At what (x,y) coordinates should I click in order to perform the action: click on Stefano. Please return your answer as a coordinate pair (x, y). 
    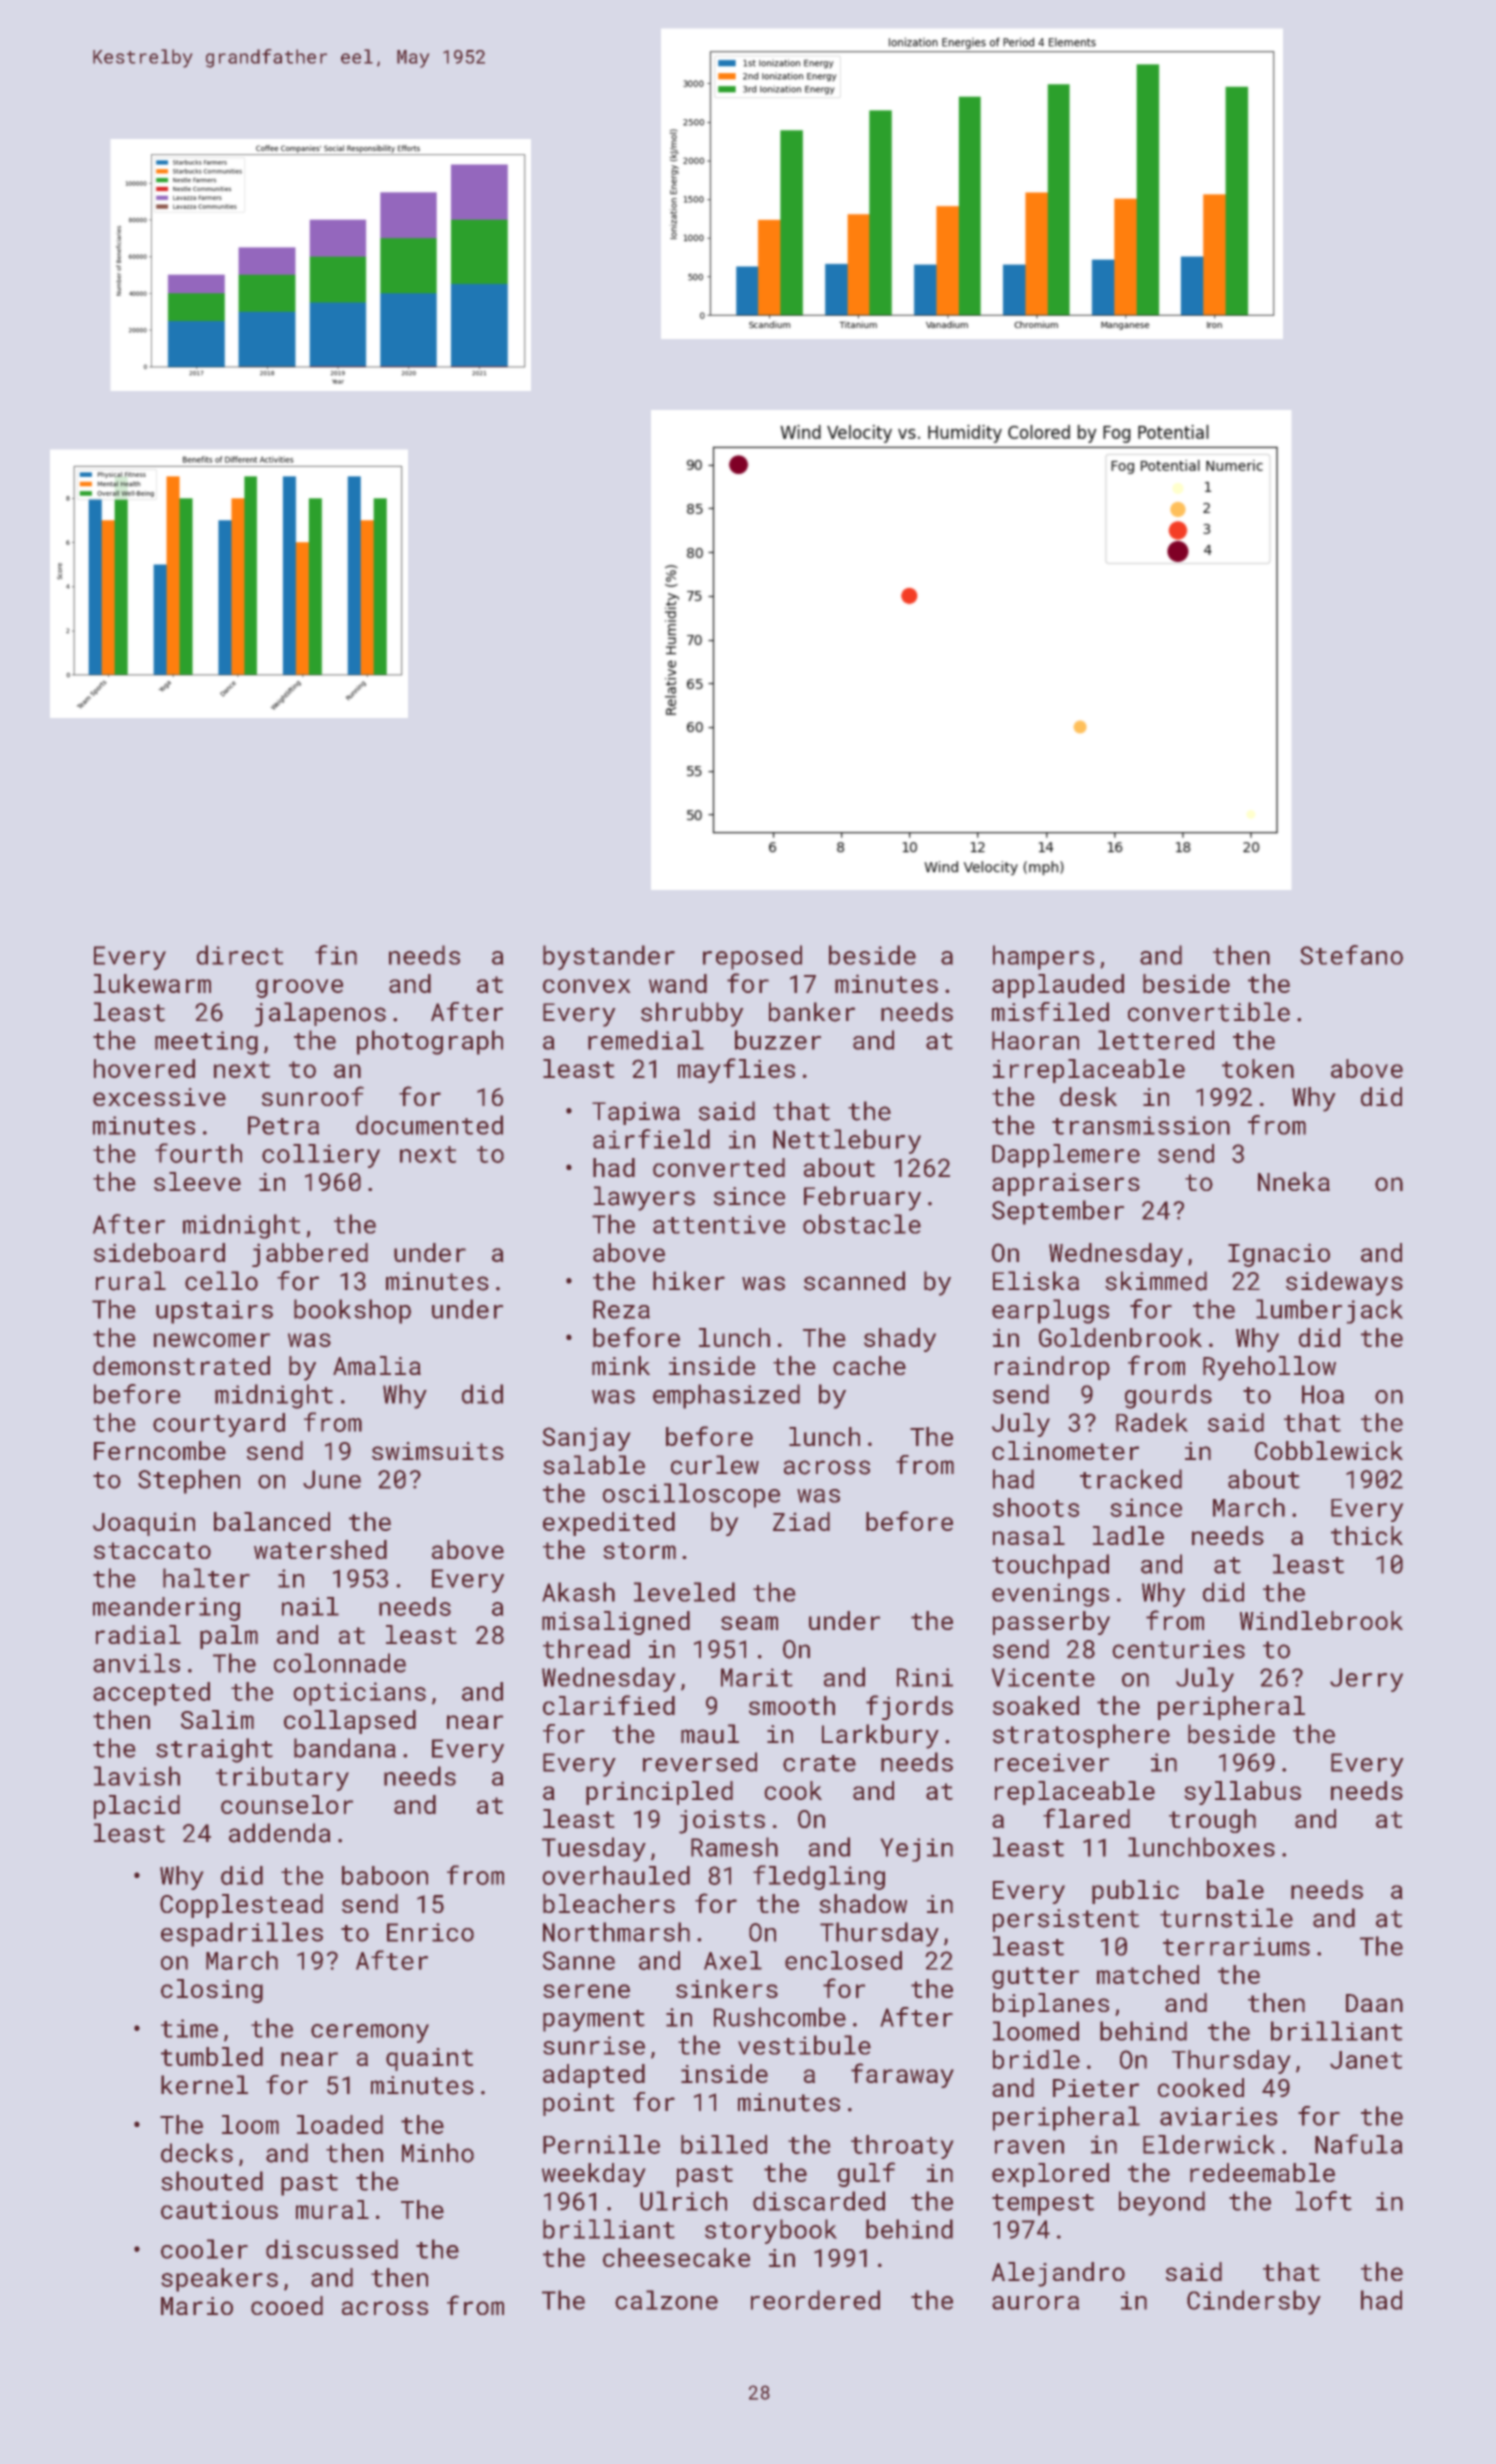
    Looking at the image, I should click on (1351, 955).
